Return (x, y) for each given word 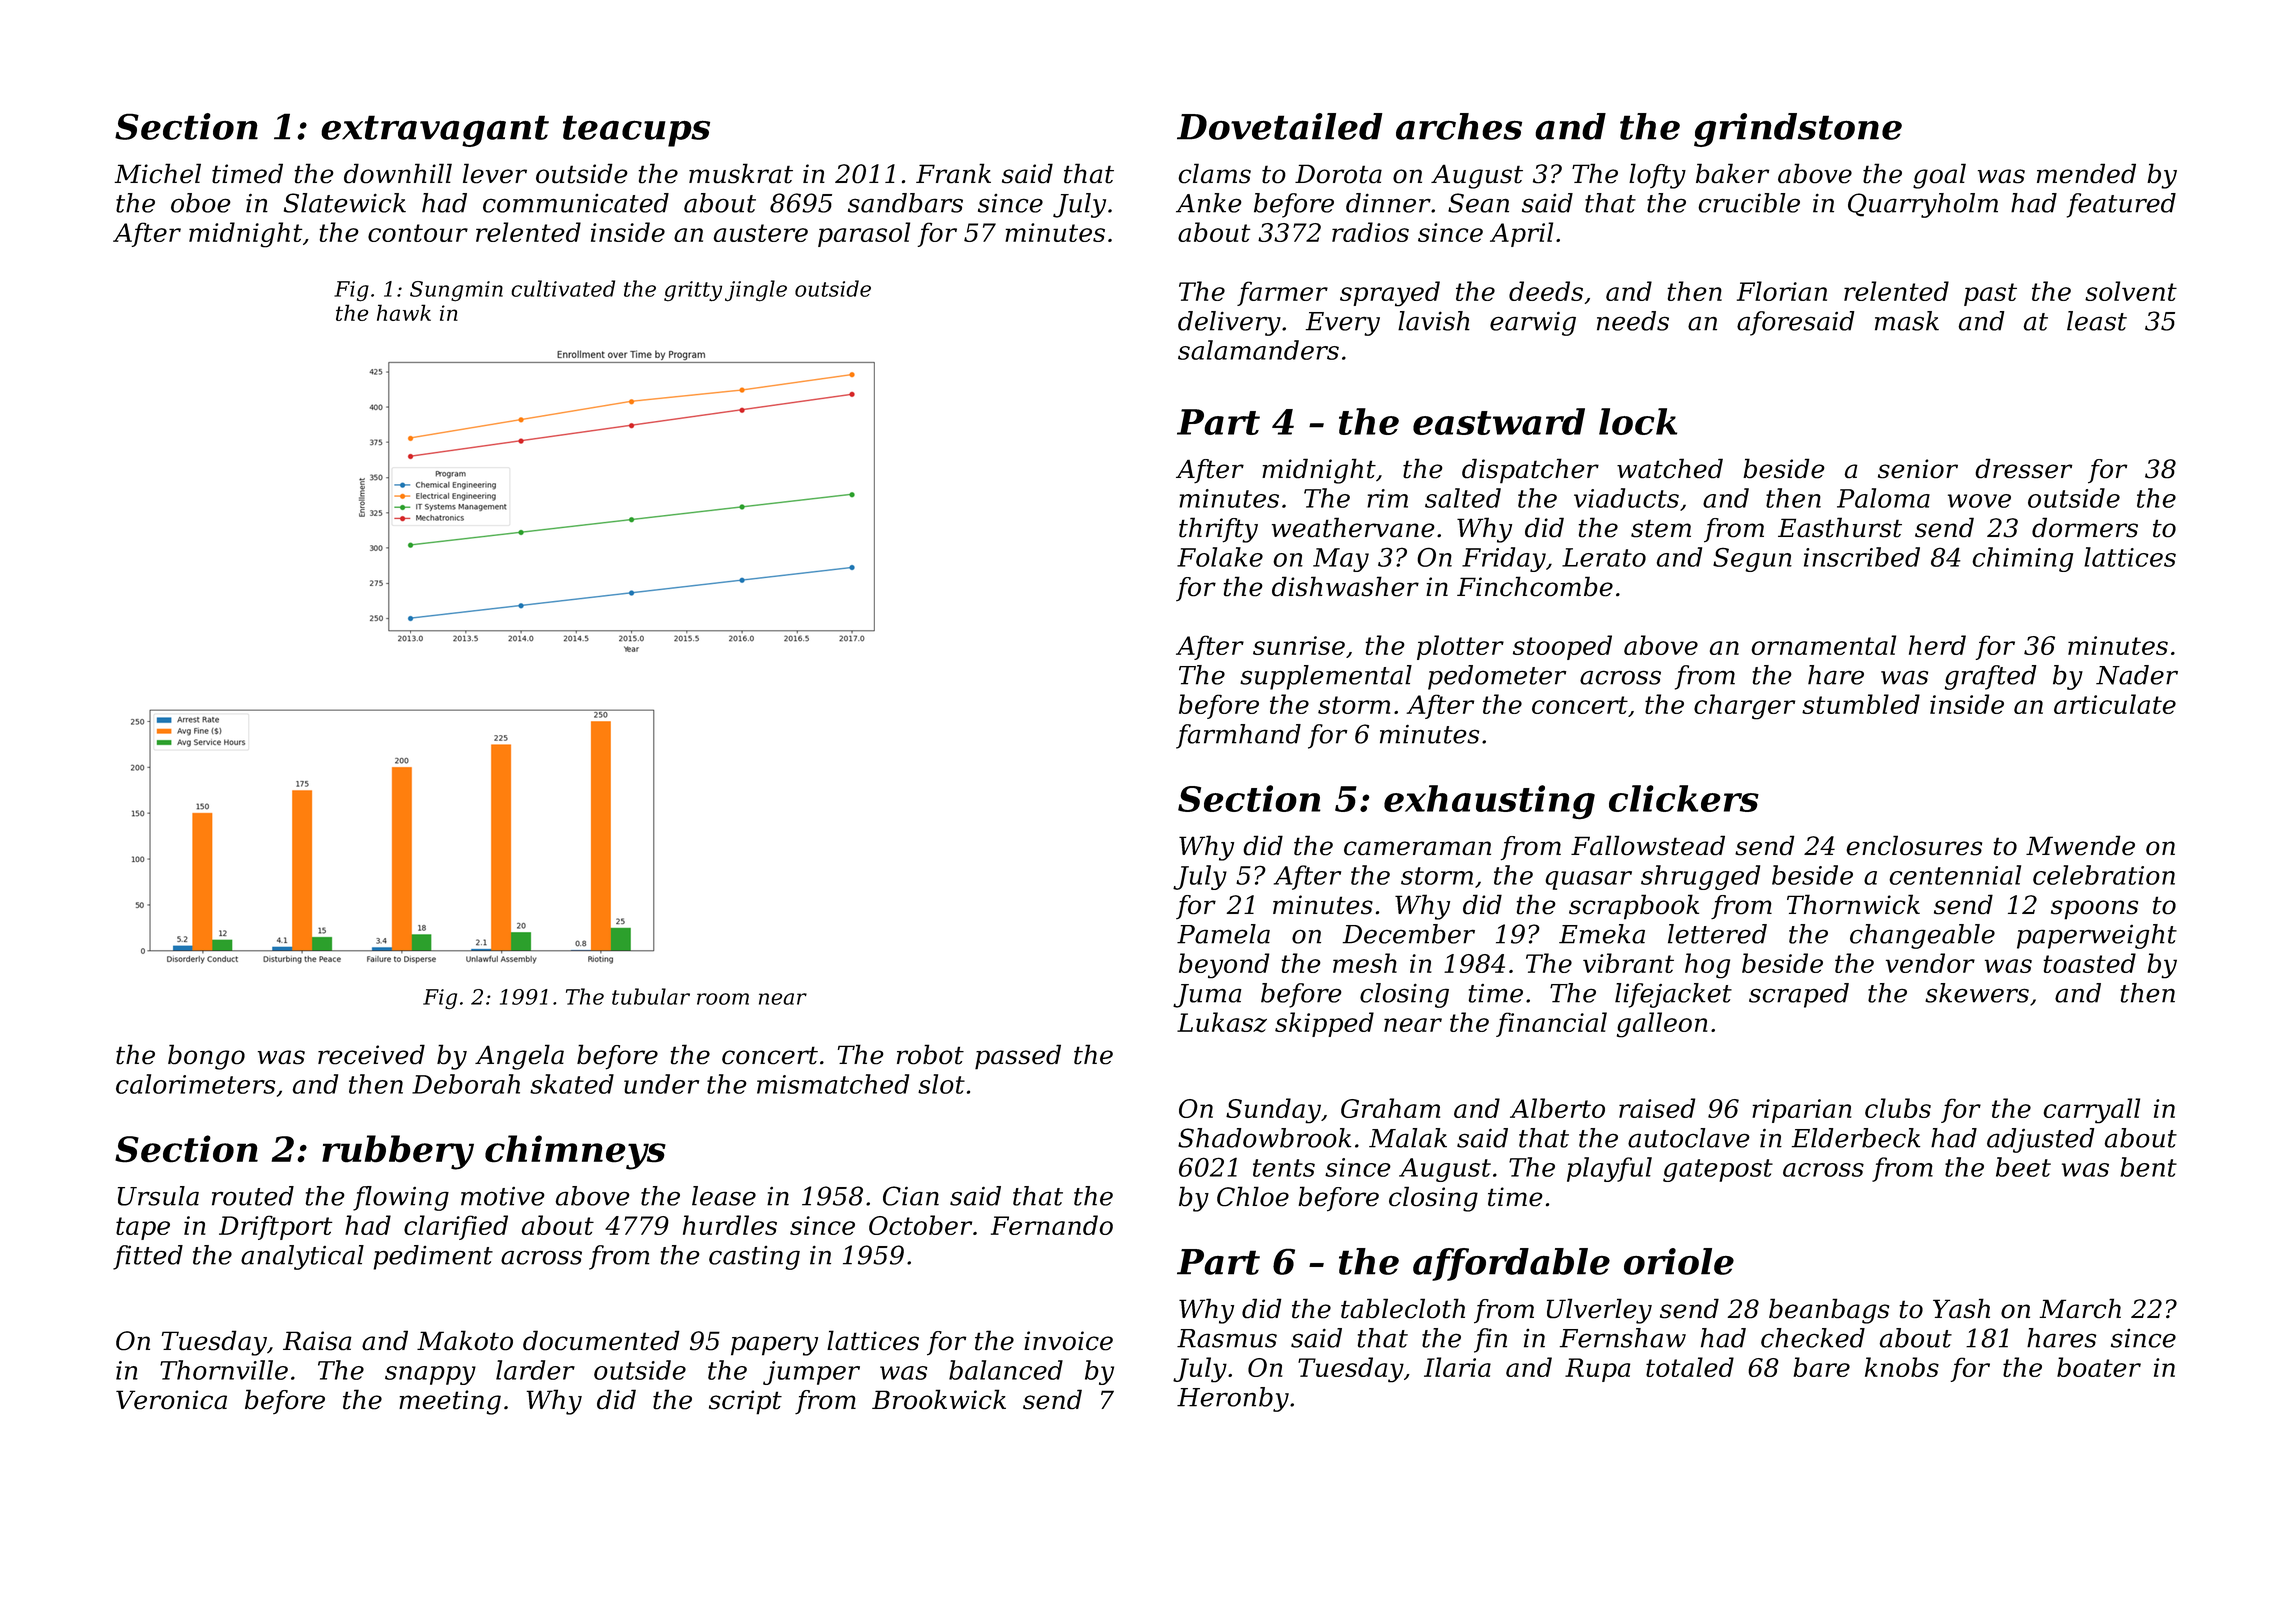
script (745, 1402)
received (371, 1054)
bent (2148, 1167)
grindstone (1798, 130)
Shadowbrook (1264, 1138)
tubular (651, 996)
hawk (404, 312)
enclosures (1914, 845)
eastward (1499, 421)
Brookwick (939, 1399)
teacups (636, 131)
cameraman (1417, 848)
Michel (157, 173)
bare (1821, 1367)
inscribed (1862, 557)
